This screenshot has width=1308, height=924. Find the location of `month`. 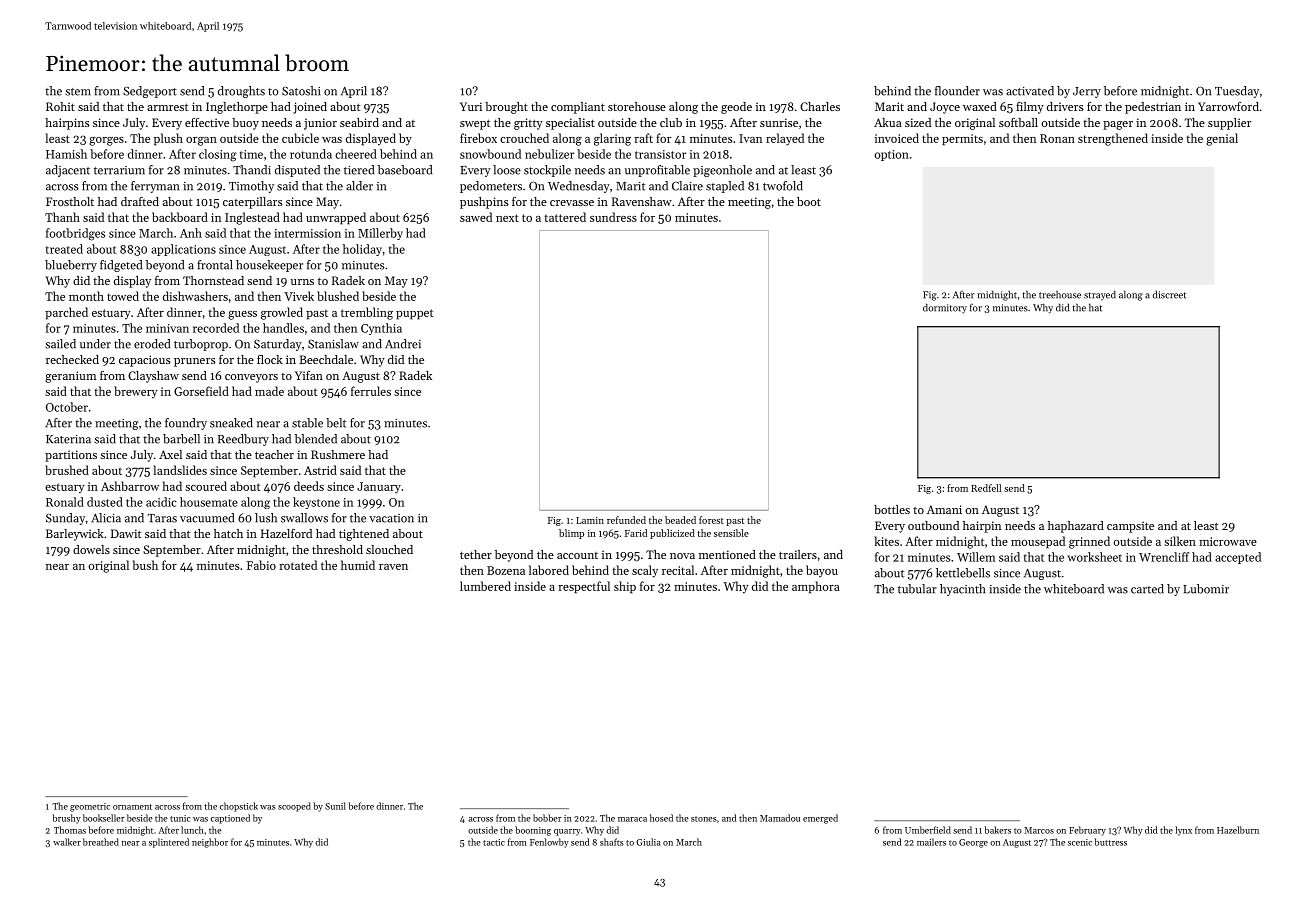

month is located at coordinates (86, 296).
